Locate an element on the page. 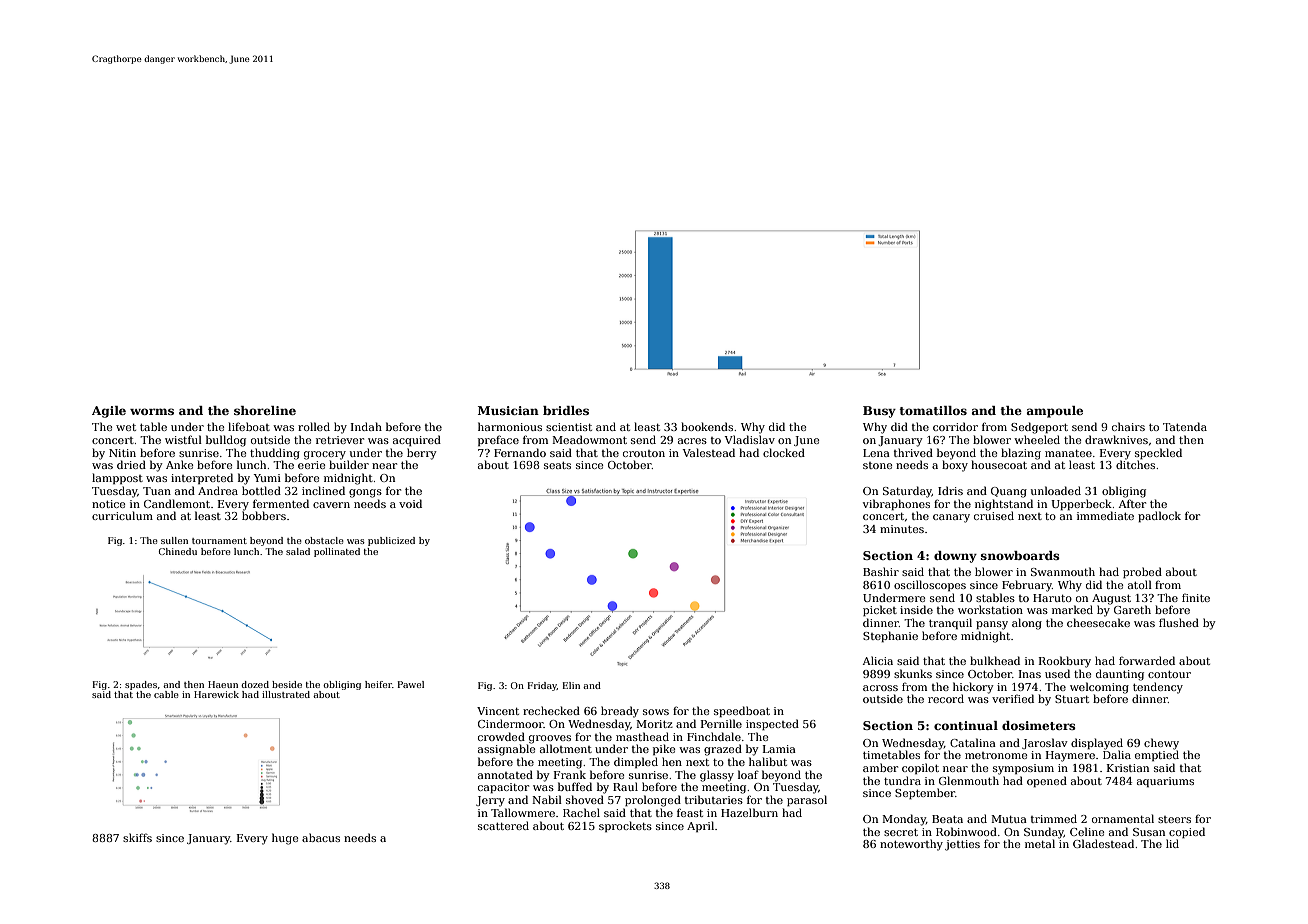  abacus is located at coordinates (321, 837).
